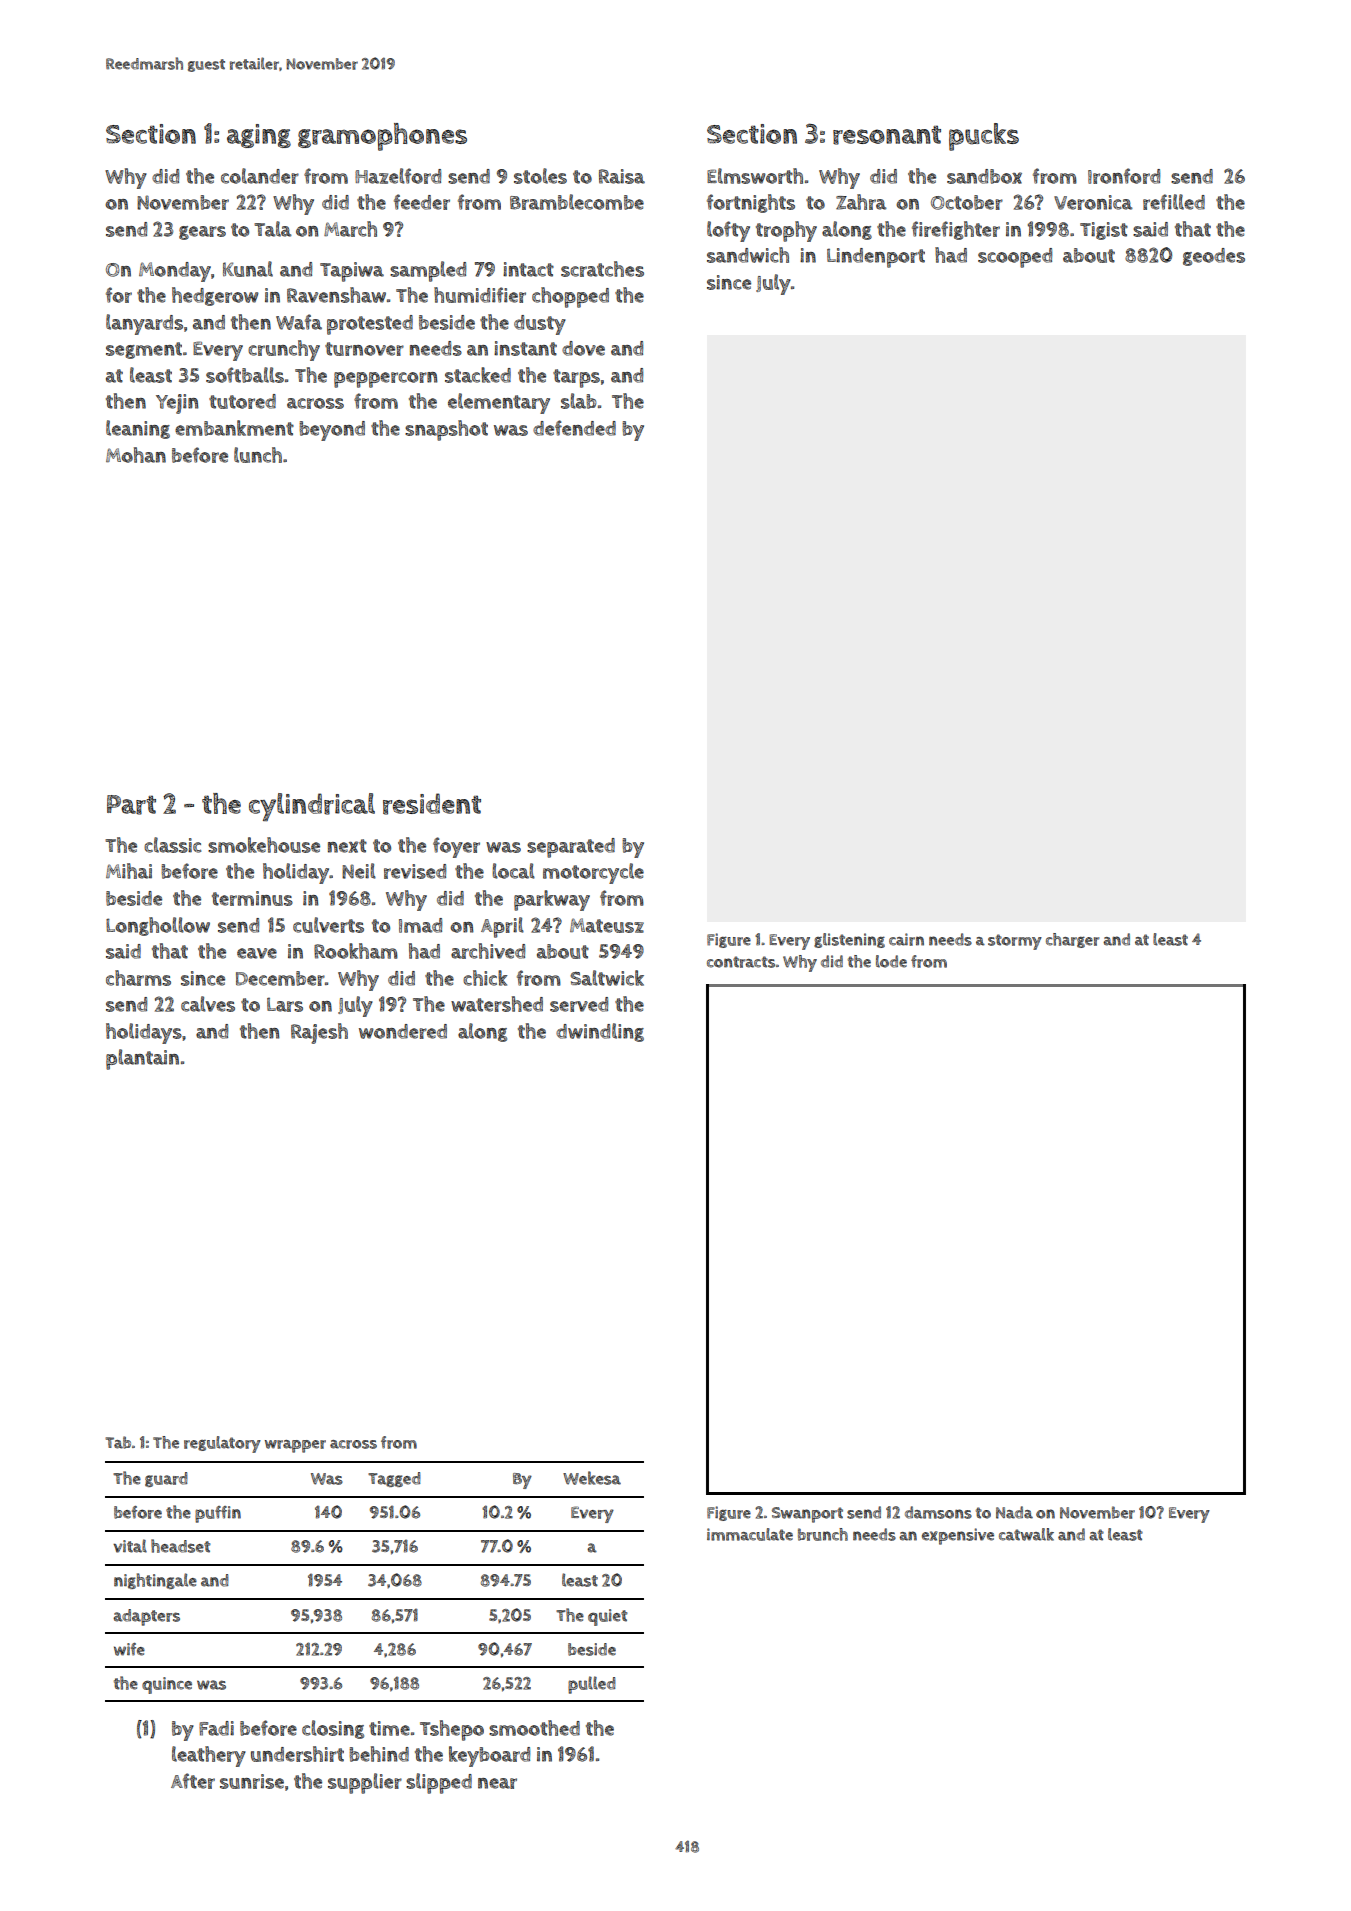  Describe the element at coordinates (574, 428) in the document. I see `defended` at that location.
